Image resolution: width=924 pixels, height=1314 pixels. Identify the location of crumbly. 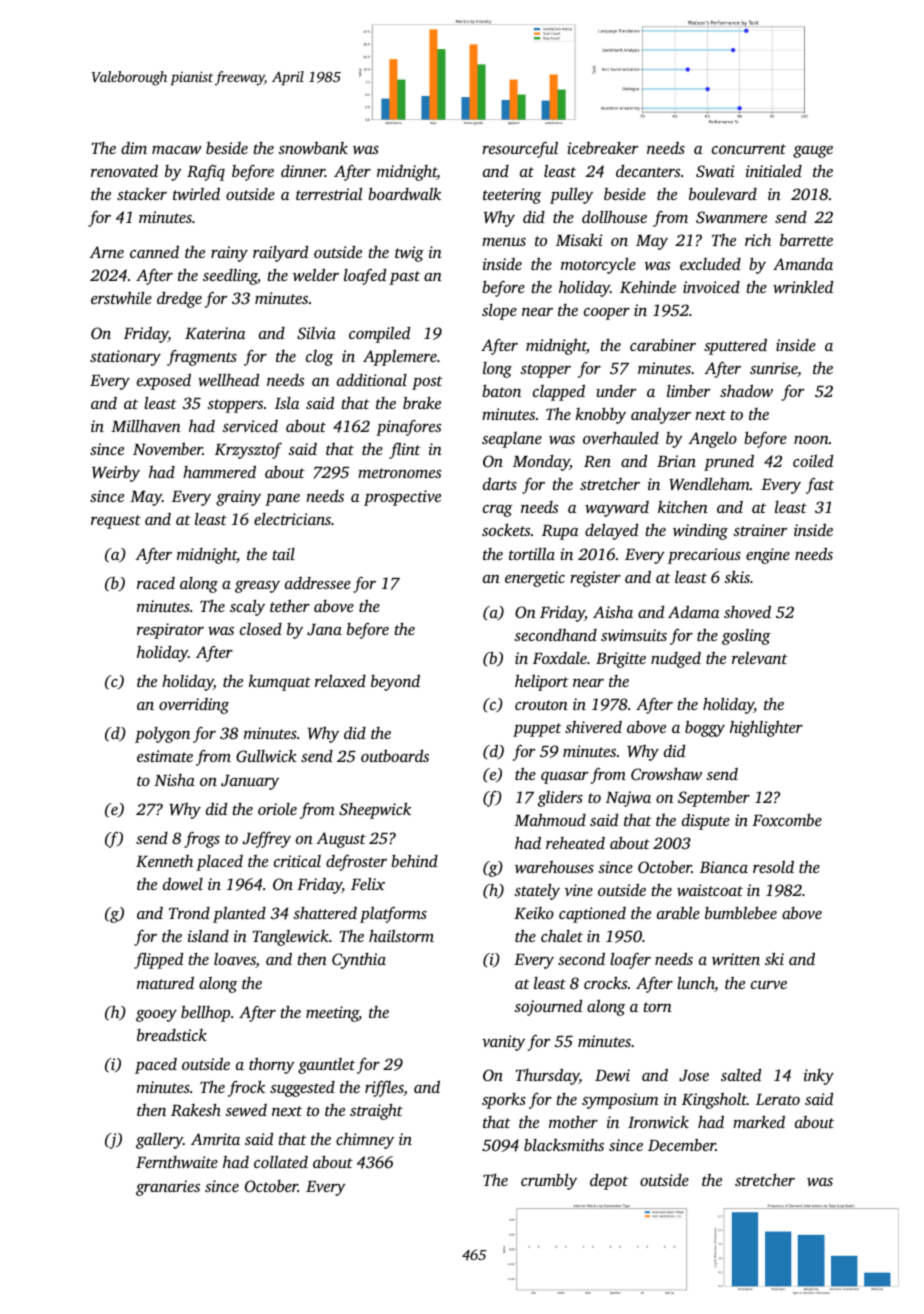
(549, 1181).
